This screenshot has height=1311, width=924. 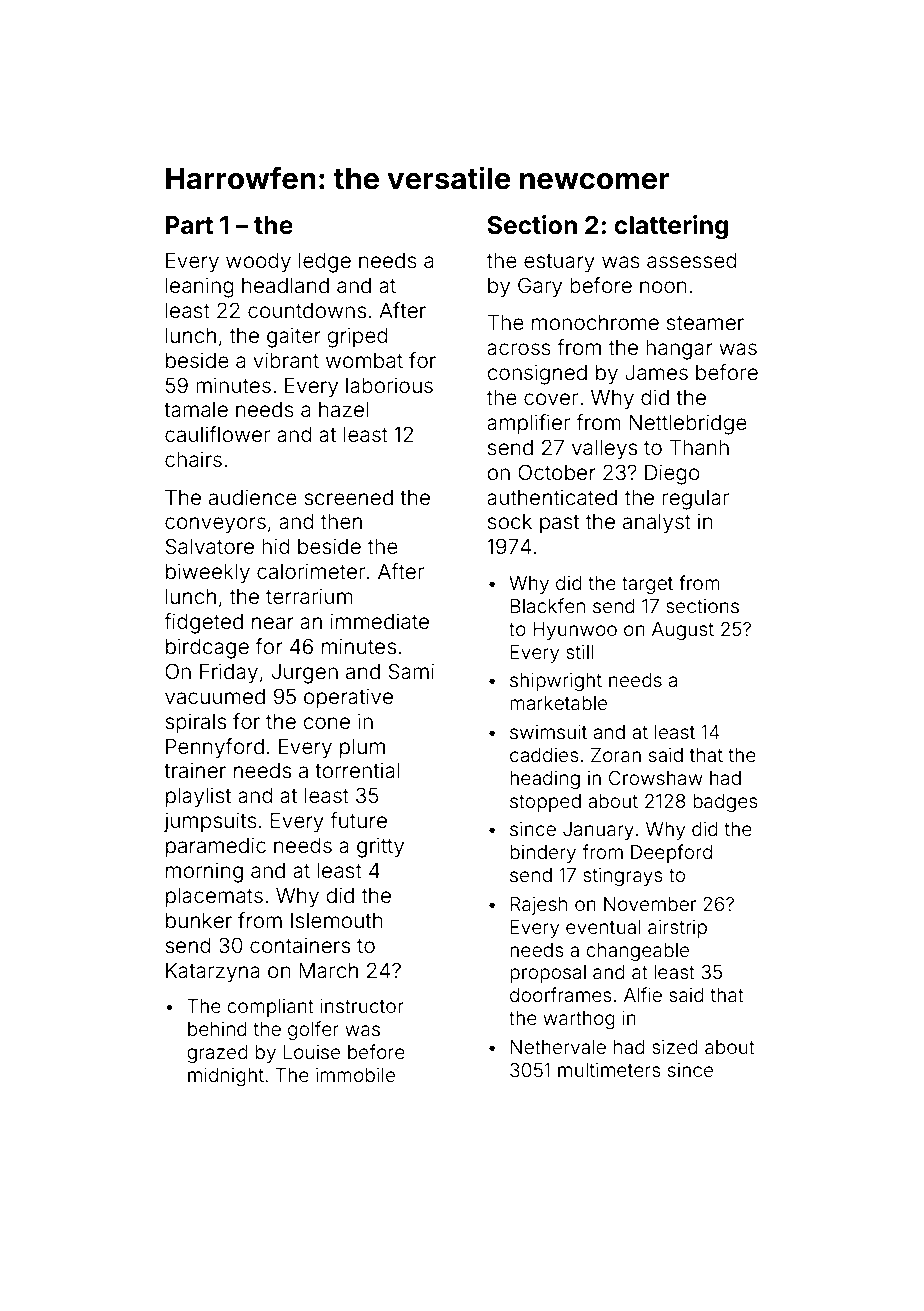 What do you see at coordinates (355, 1075) in the screenshot?
I see `immobile` at bounding box center [355, 1075].
